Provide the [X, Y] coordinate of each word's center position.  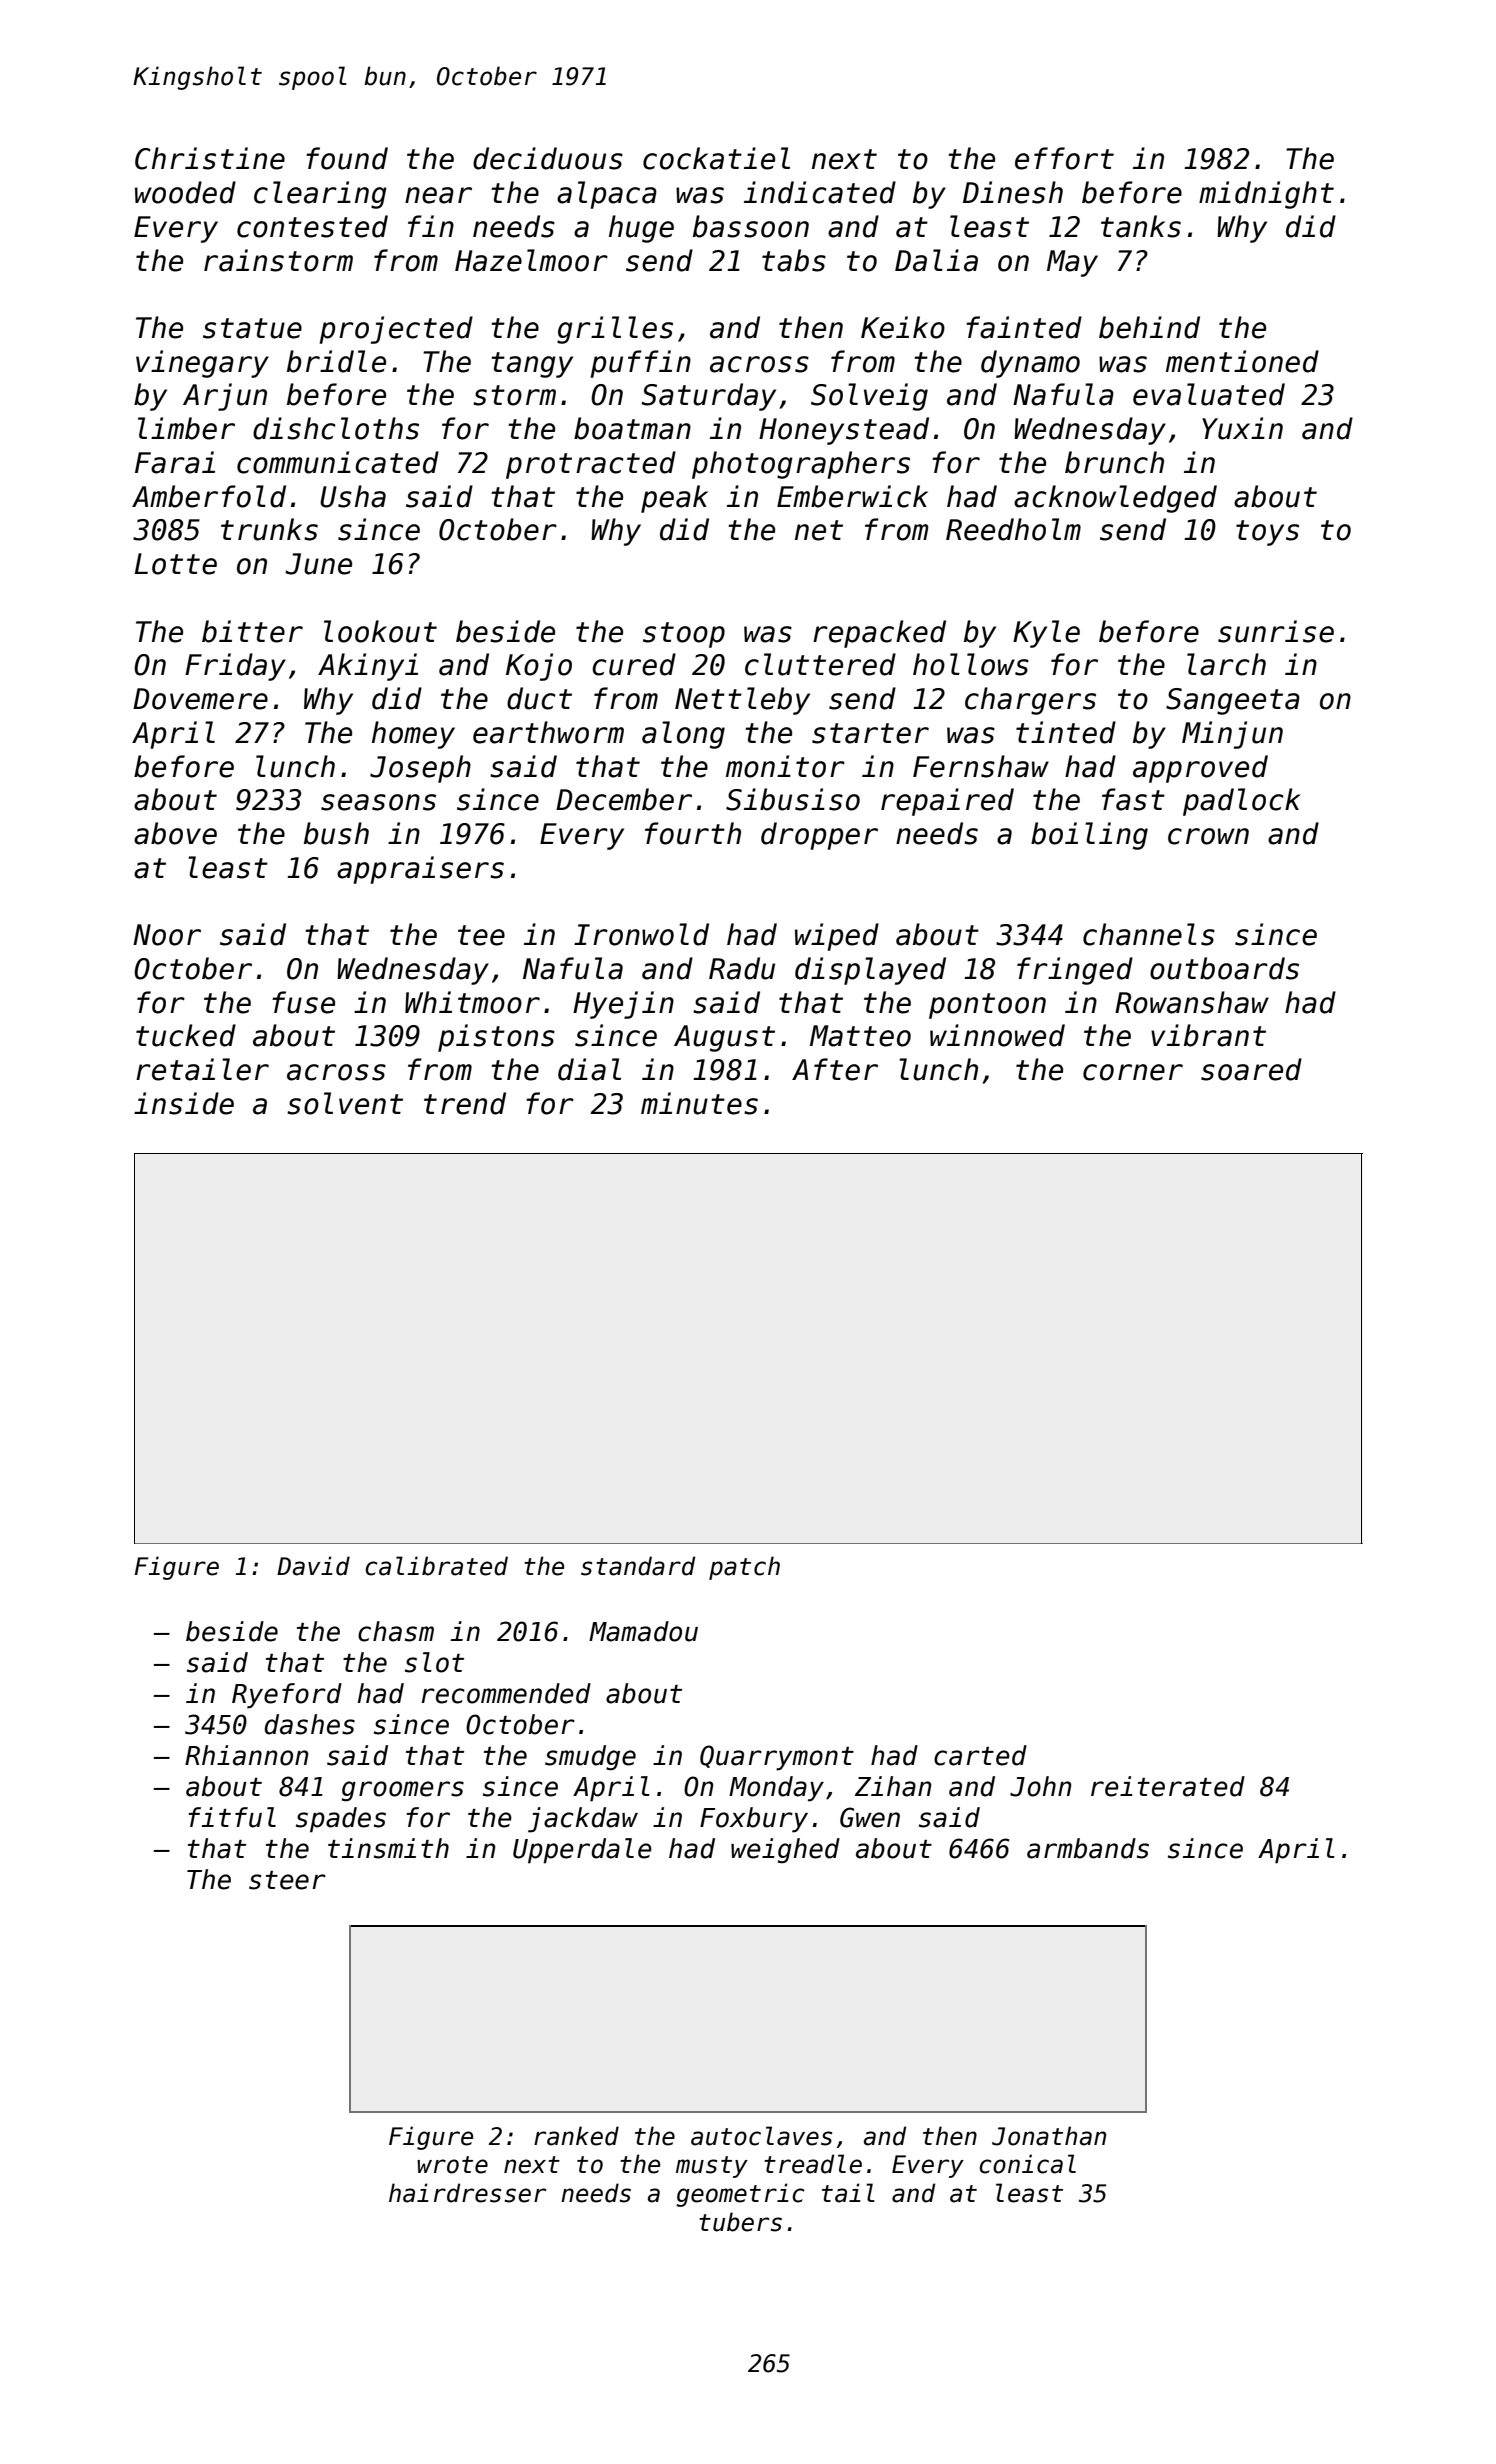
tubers [740, 2222]
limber [186, 428]
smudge [590, 1758]
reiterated [1168, 1786]
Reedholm [1013, 529]
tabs [794, 260]
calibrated [437, 1566]
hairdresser [467, 2193]
